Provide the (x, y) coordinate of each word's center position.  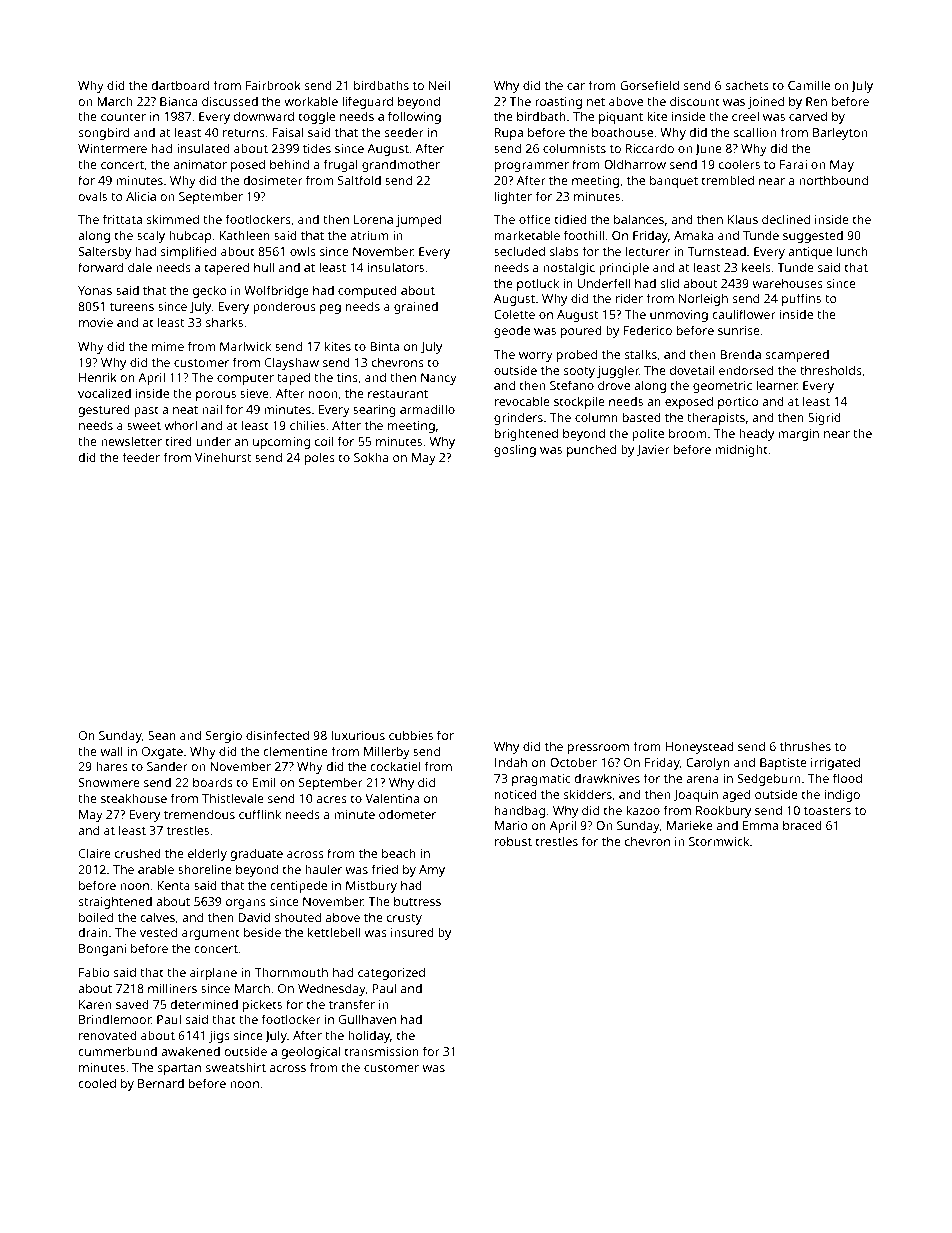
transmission (381, 1051)
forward (100, 267)
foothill (584, 235)
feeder (141, 457)
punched (591, 450)
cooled (97, 1083)
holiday (369, 1036)
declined (786, 219)
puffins (801, 299)
